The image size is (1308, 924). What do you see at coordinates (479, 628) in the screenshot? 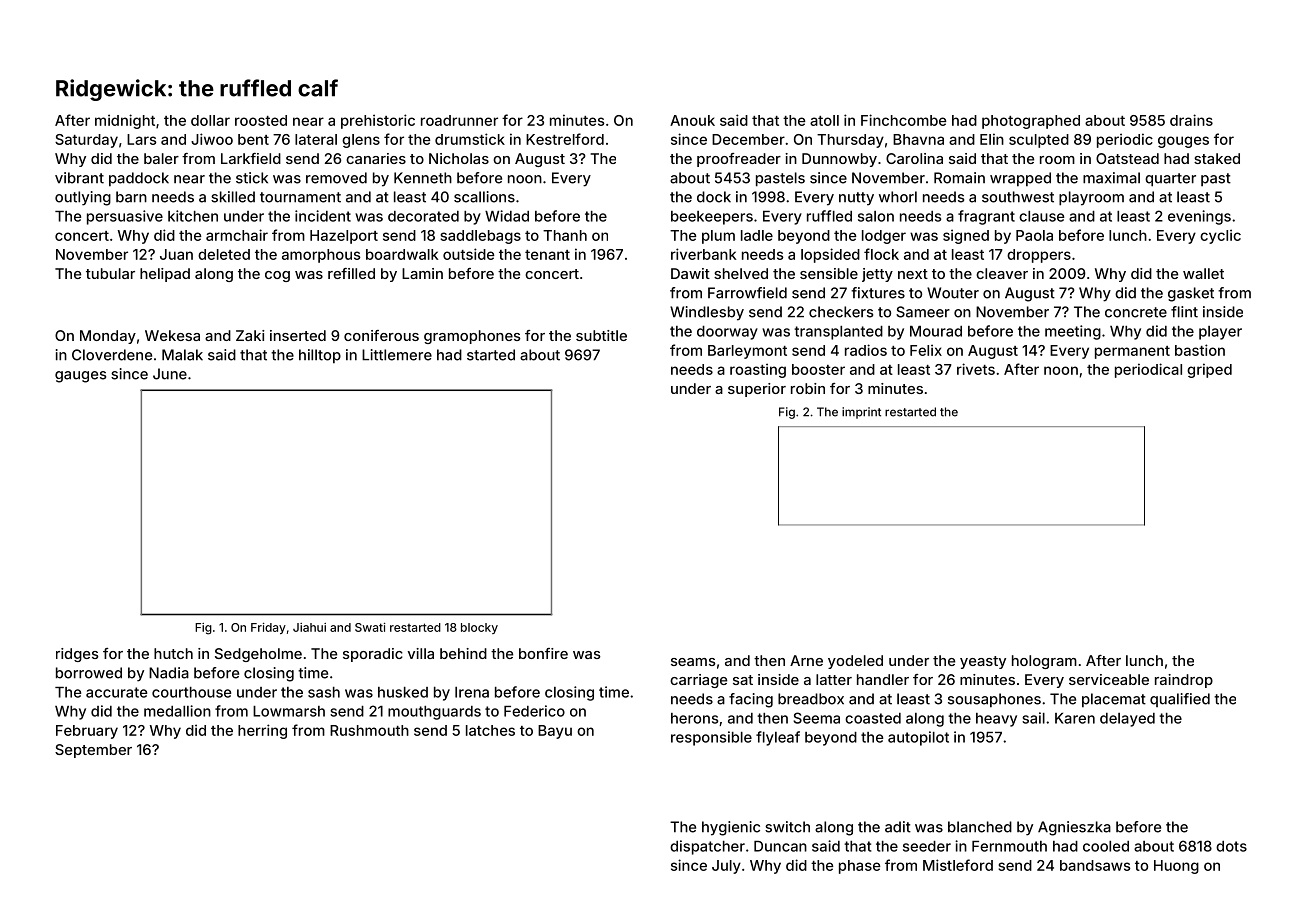
I see `blocky` at bounding box center [479, 628].
